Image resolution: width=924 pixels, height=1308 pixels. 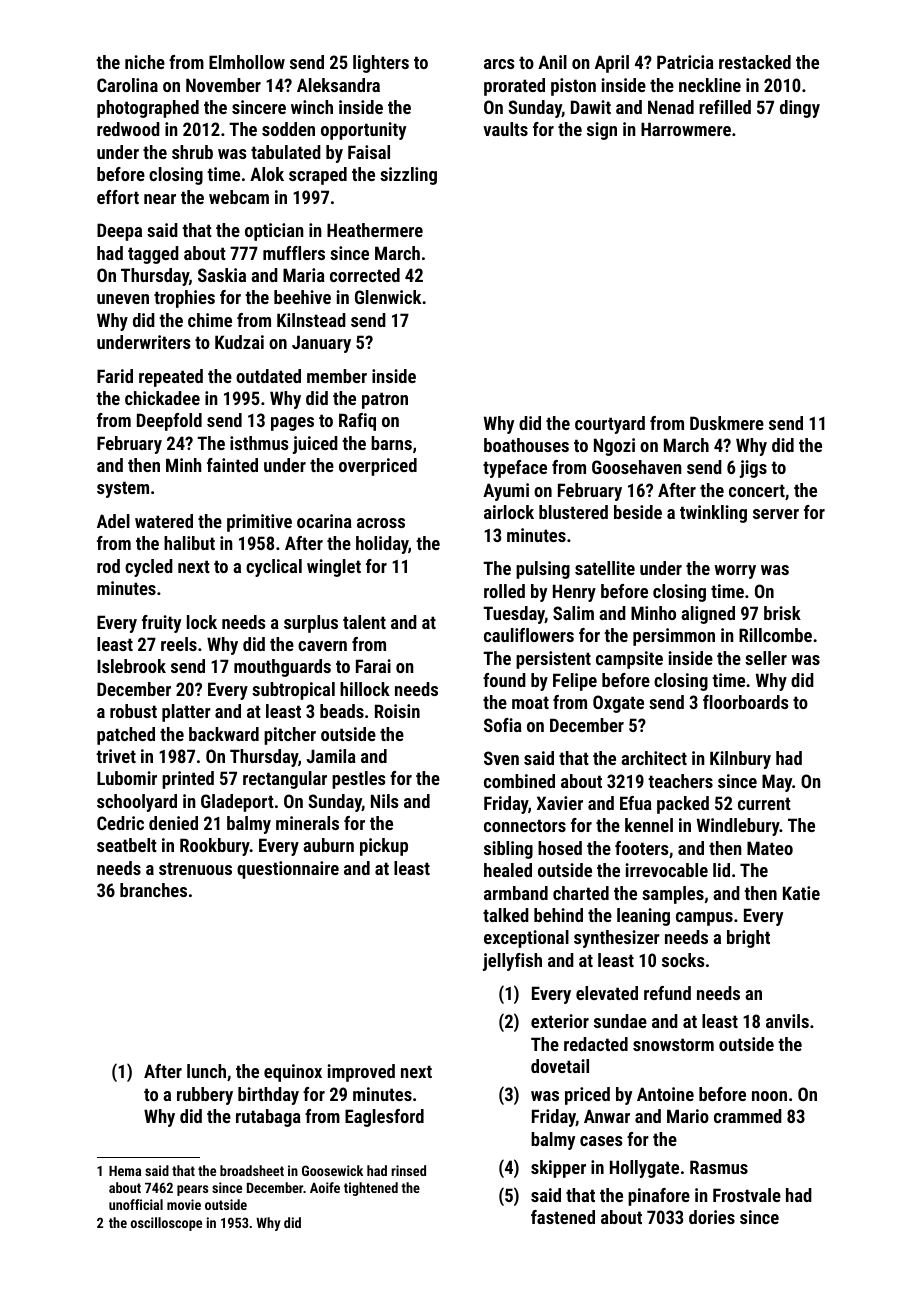 I want to click on boathouses, so click(x=526, y=445).
